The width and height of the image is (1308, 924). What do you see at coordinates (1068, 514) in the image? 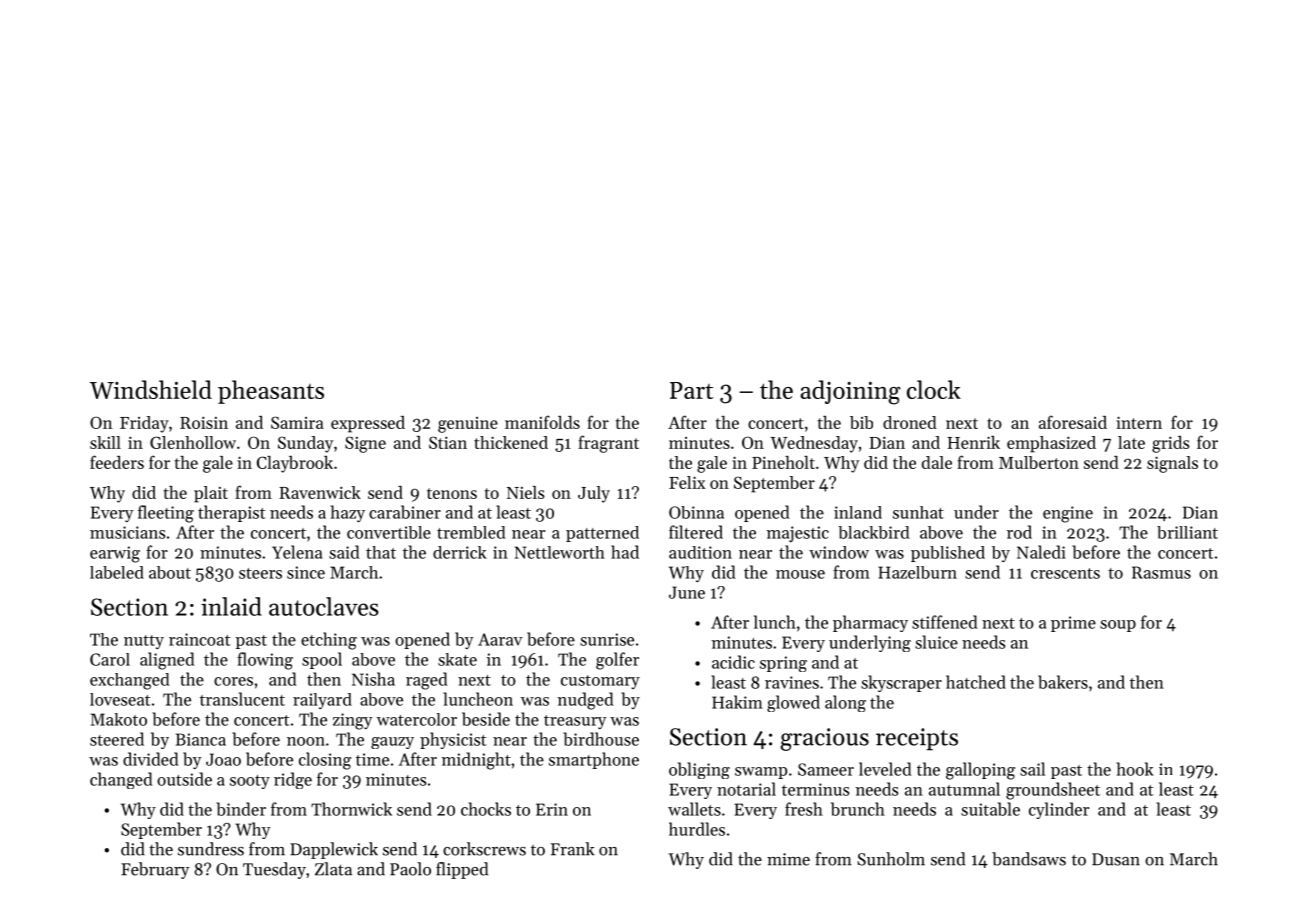
I see `engine` at bounding box center [1068, 514].
